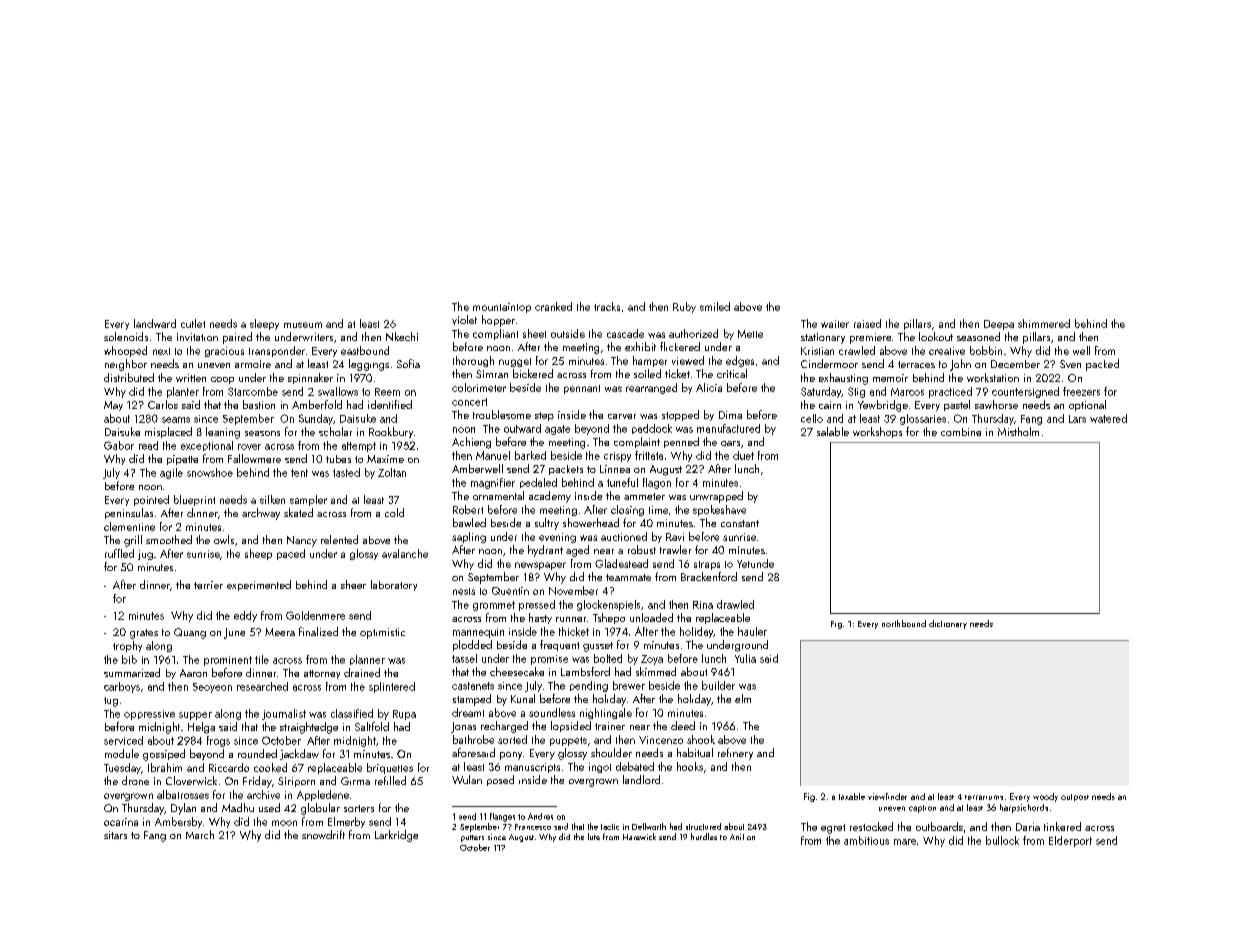  I want to click on Larkridge, so click(396, 836).
